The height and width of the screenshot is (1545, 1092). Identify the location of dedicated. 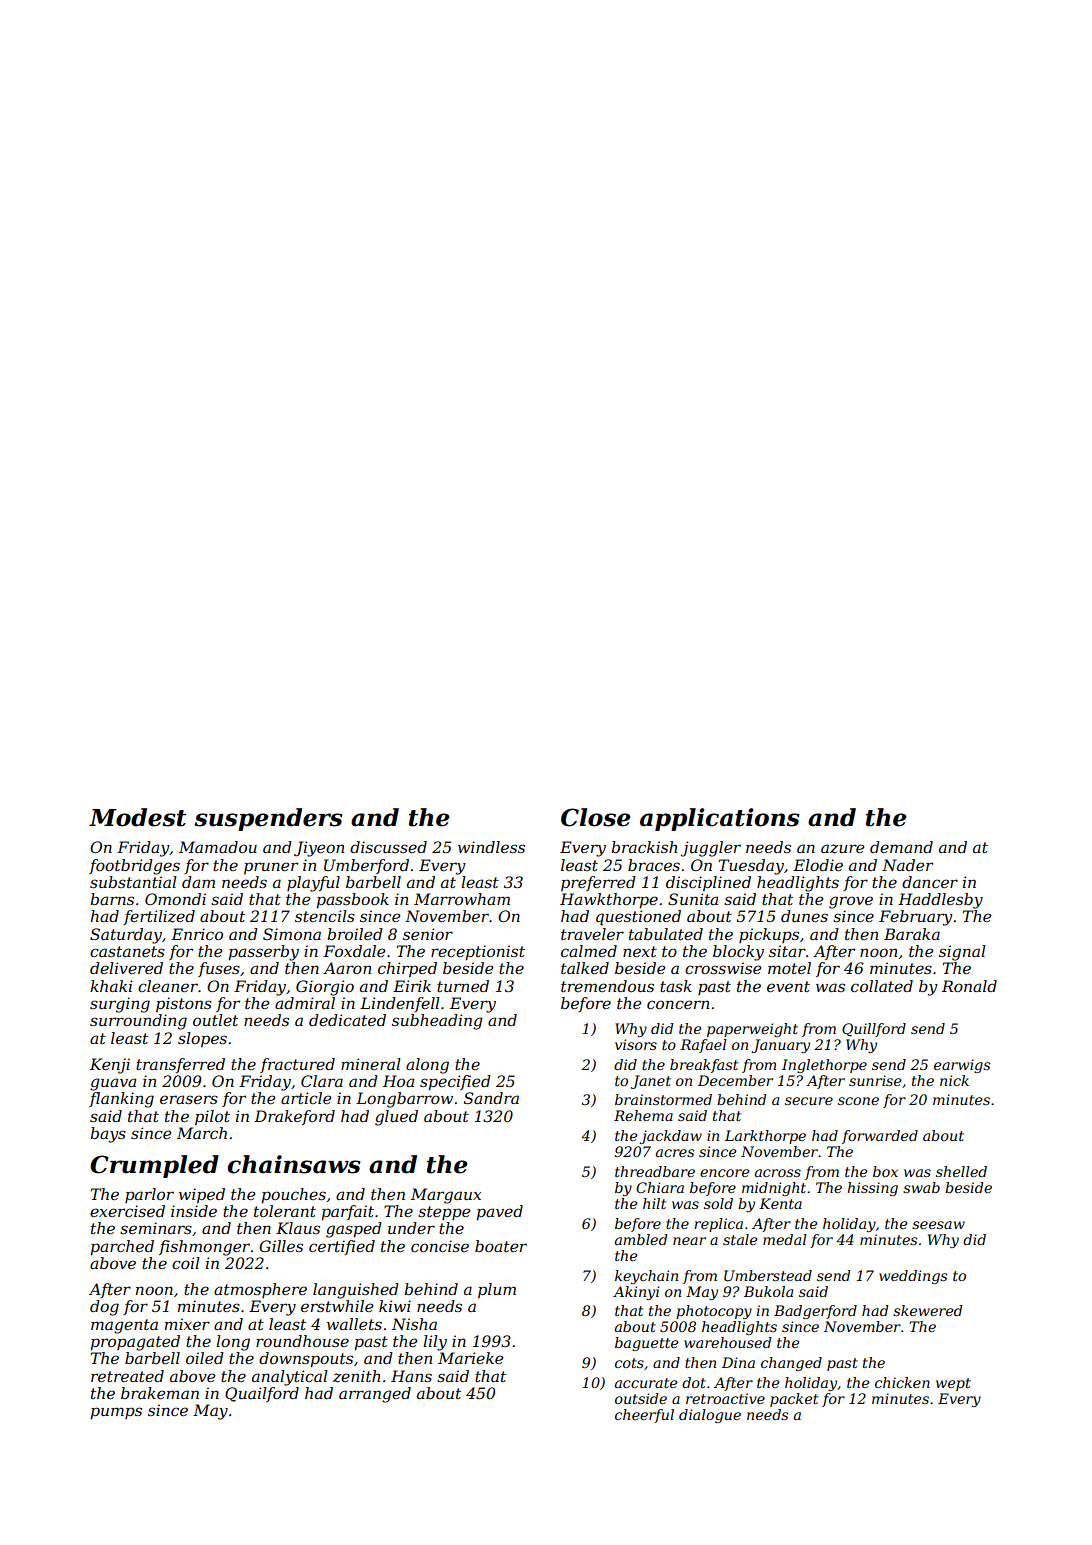
(347, 1020).
